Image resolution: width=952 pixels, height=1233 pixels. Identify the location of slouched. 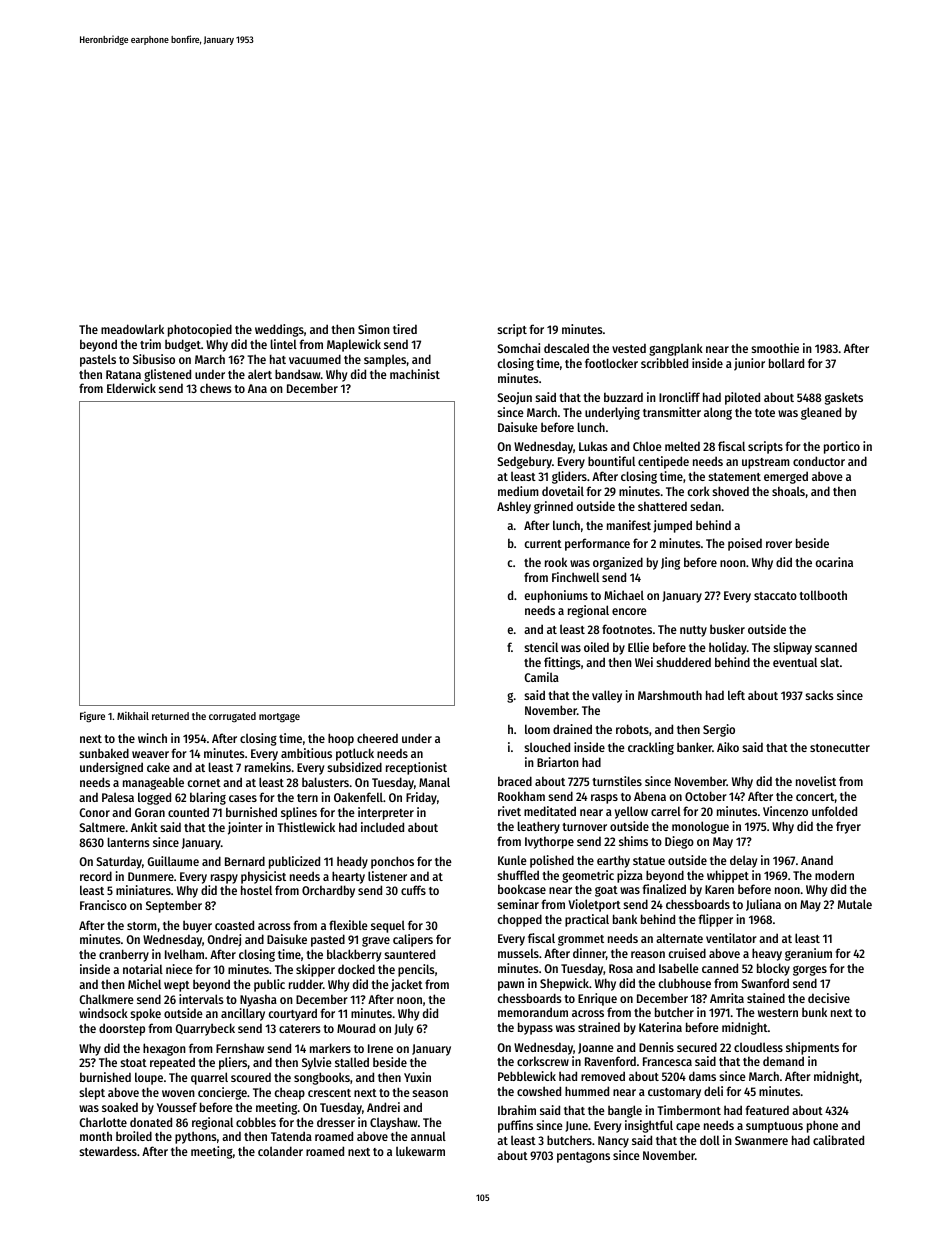
(547, 747).
